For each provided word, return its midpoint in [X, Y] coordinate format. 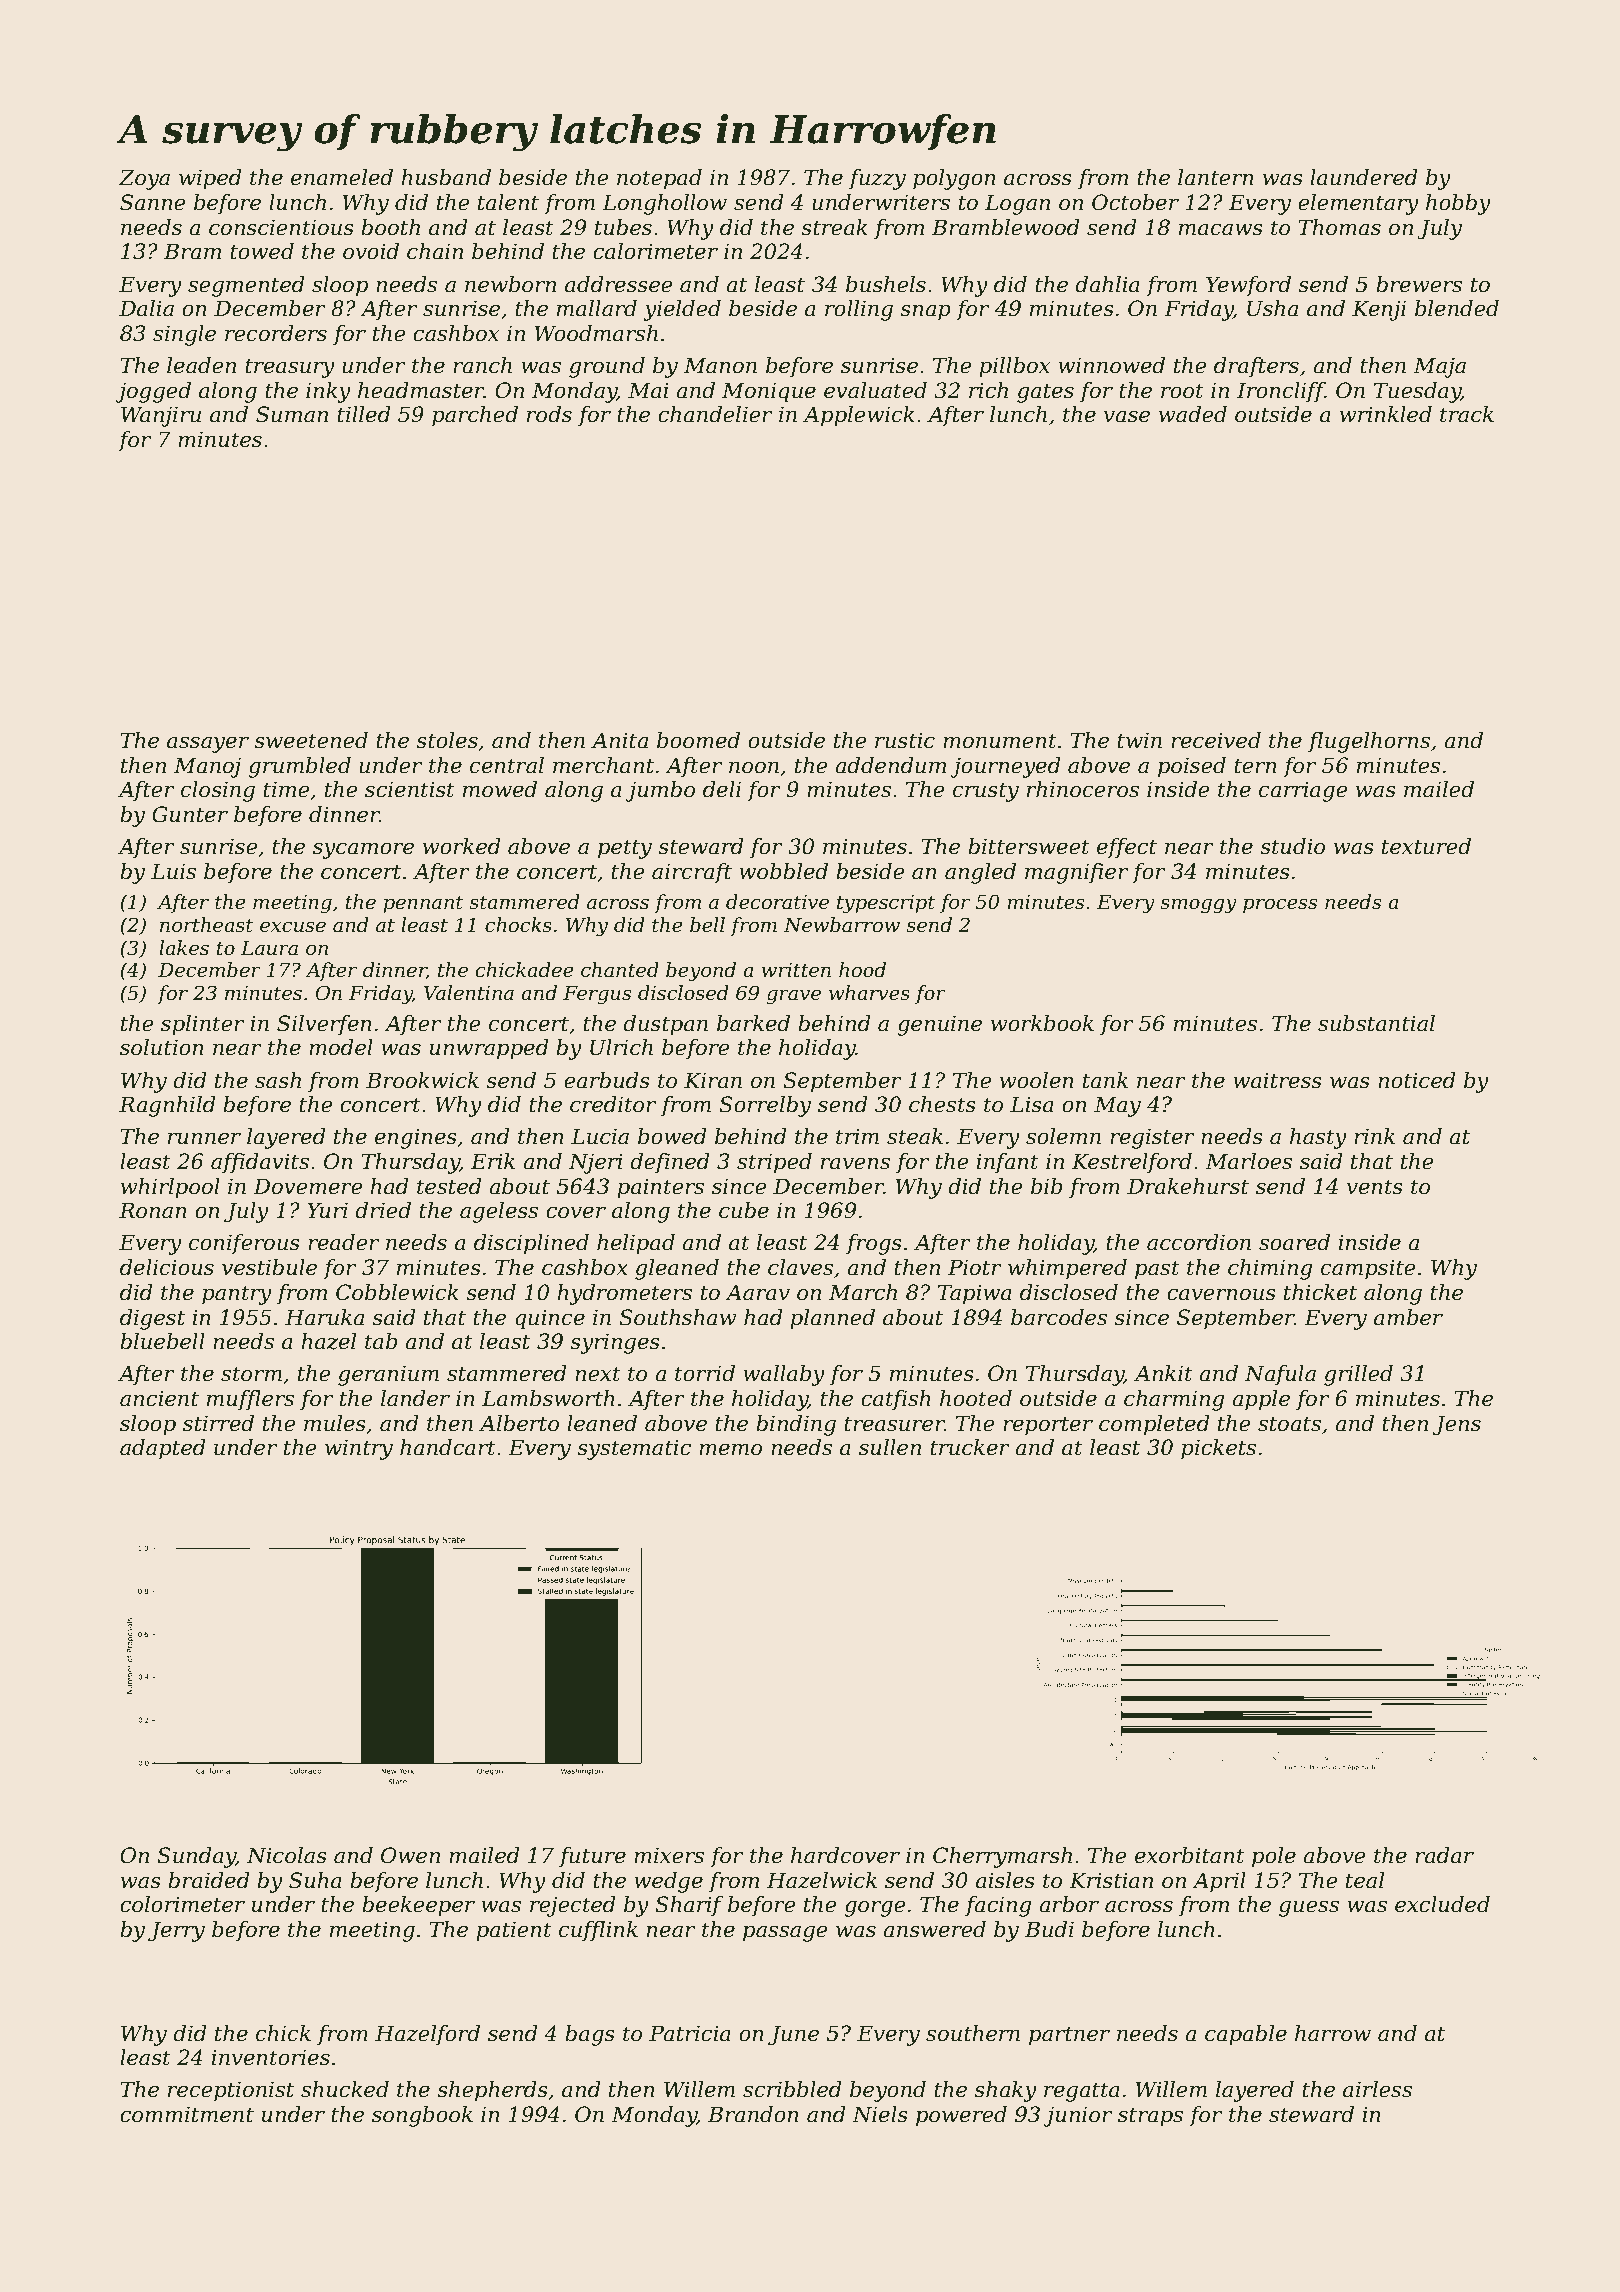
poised [1192, 767]
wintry [359, 1449]
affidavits [260, 1163]
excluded [1442, 1904]
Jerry [176, 1931]
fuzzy [877, 179]
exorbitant [1190, 1855]
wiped [210, 179]
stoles [447, 740]
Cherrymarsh [1002, 1857]
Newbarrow [842, 925]
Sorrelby [765, 1106]
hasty [1318, 1138]
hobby [1458, 204]
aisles [1005, 1880]
